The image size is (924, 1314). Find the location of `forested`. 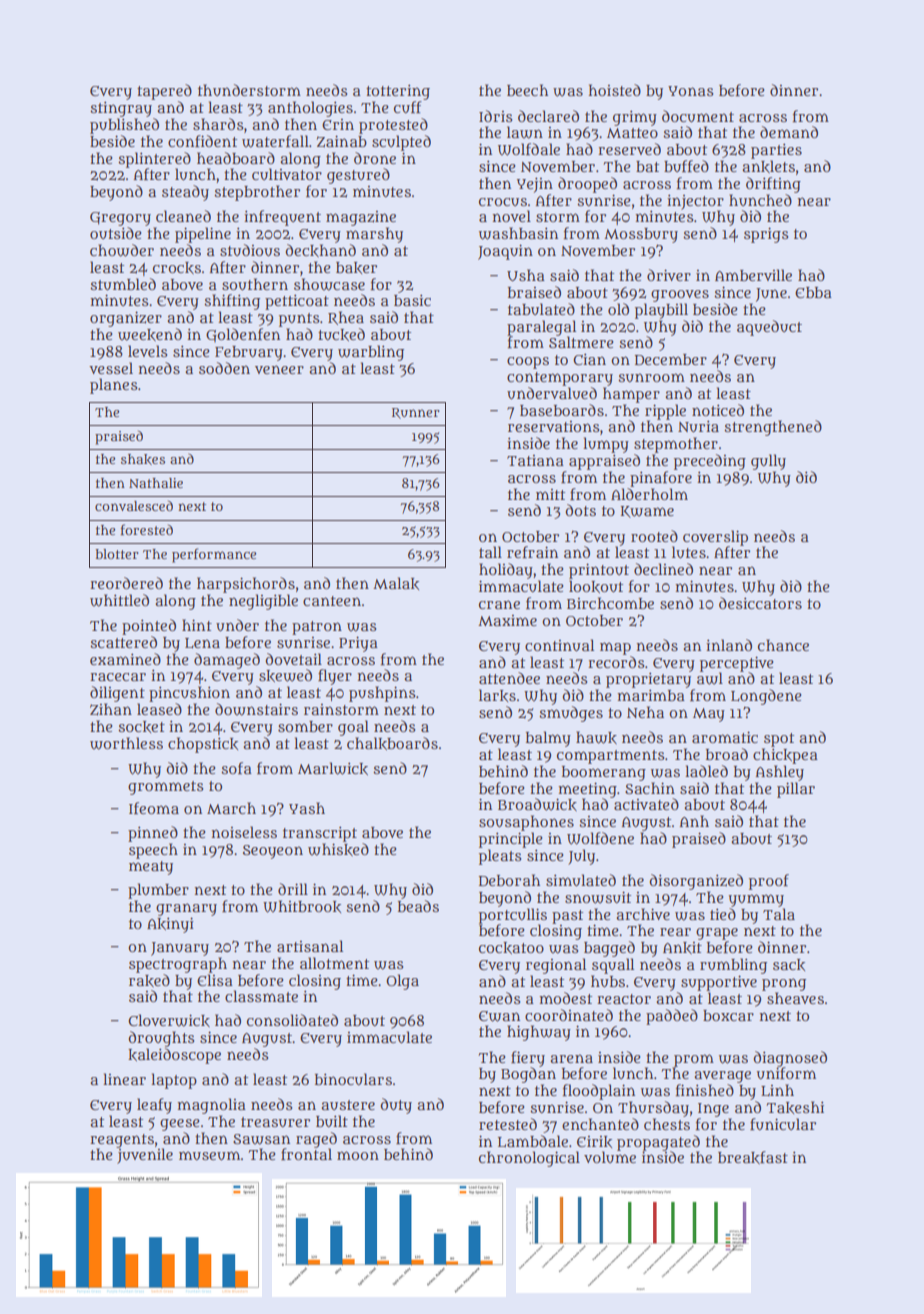

forested is located at coordinates (146, 529).
